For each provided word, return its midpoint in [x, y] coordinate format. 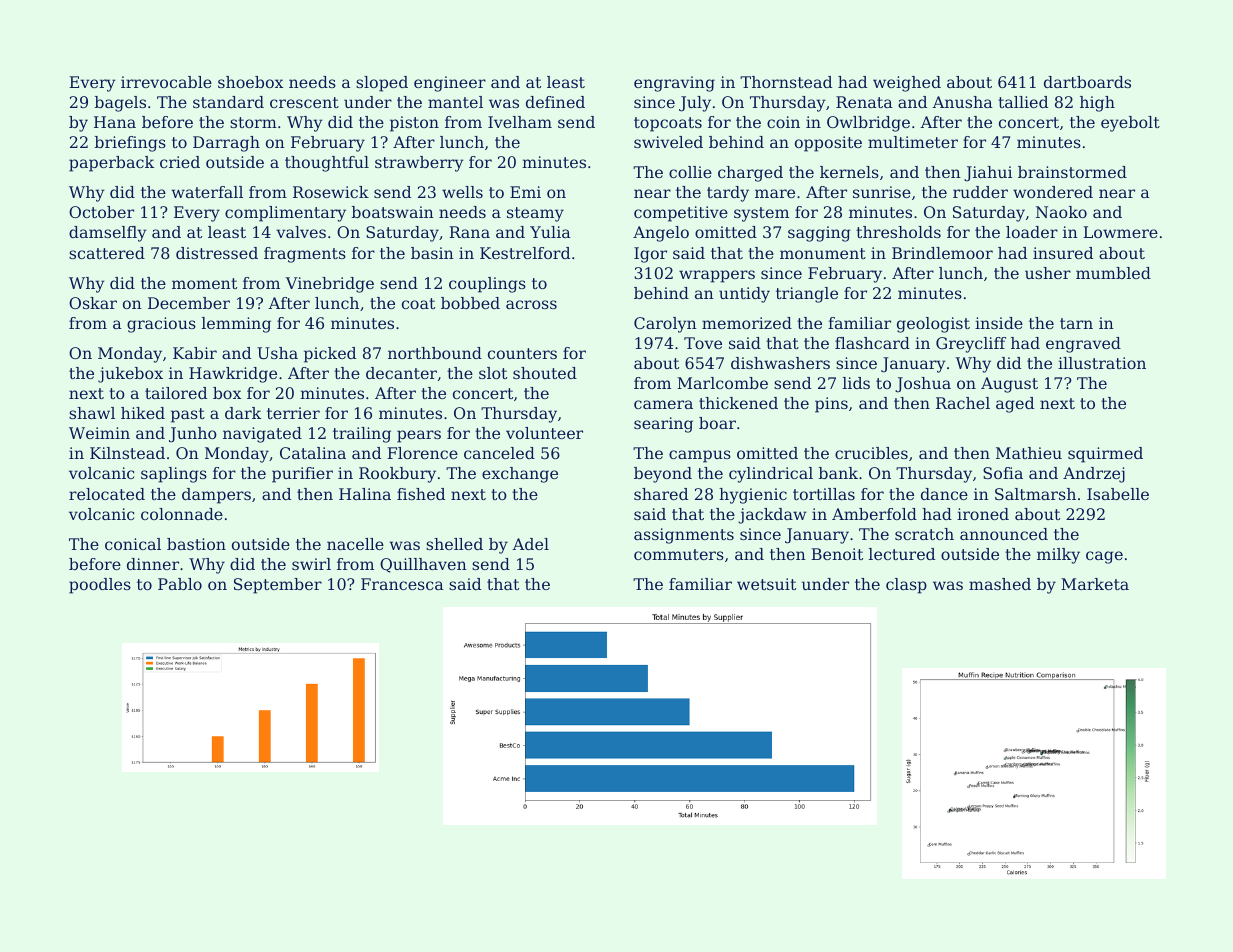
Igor [650, 255]
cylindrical [771, 475]
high [1097, 104]
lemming [236, 325]
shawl [92, 413]
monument [823, 253]
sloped [382, 84]
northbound [435, 353]
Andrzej [1094, 475]
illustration [1102, 363]
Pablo [180, 584]
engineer [450, 84]
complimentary [285, 214]
